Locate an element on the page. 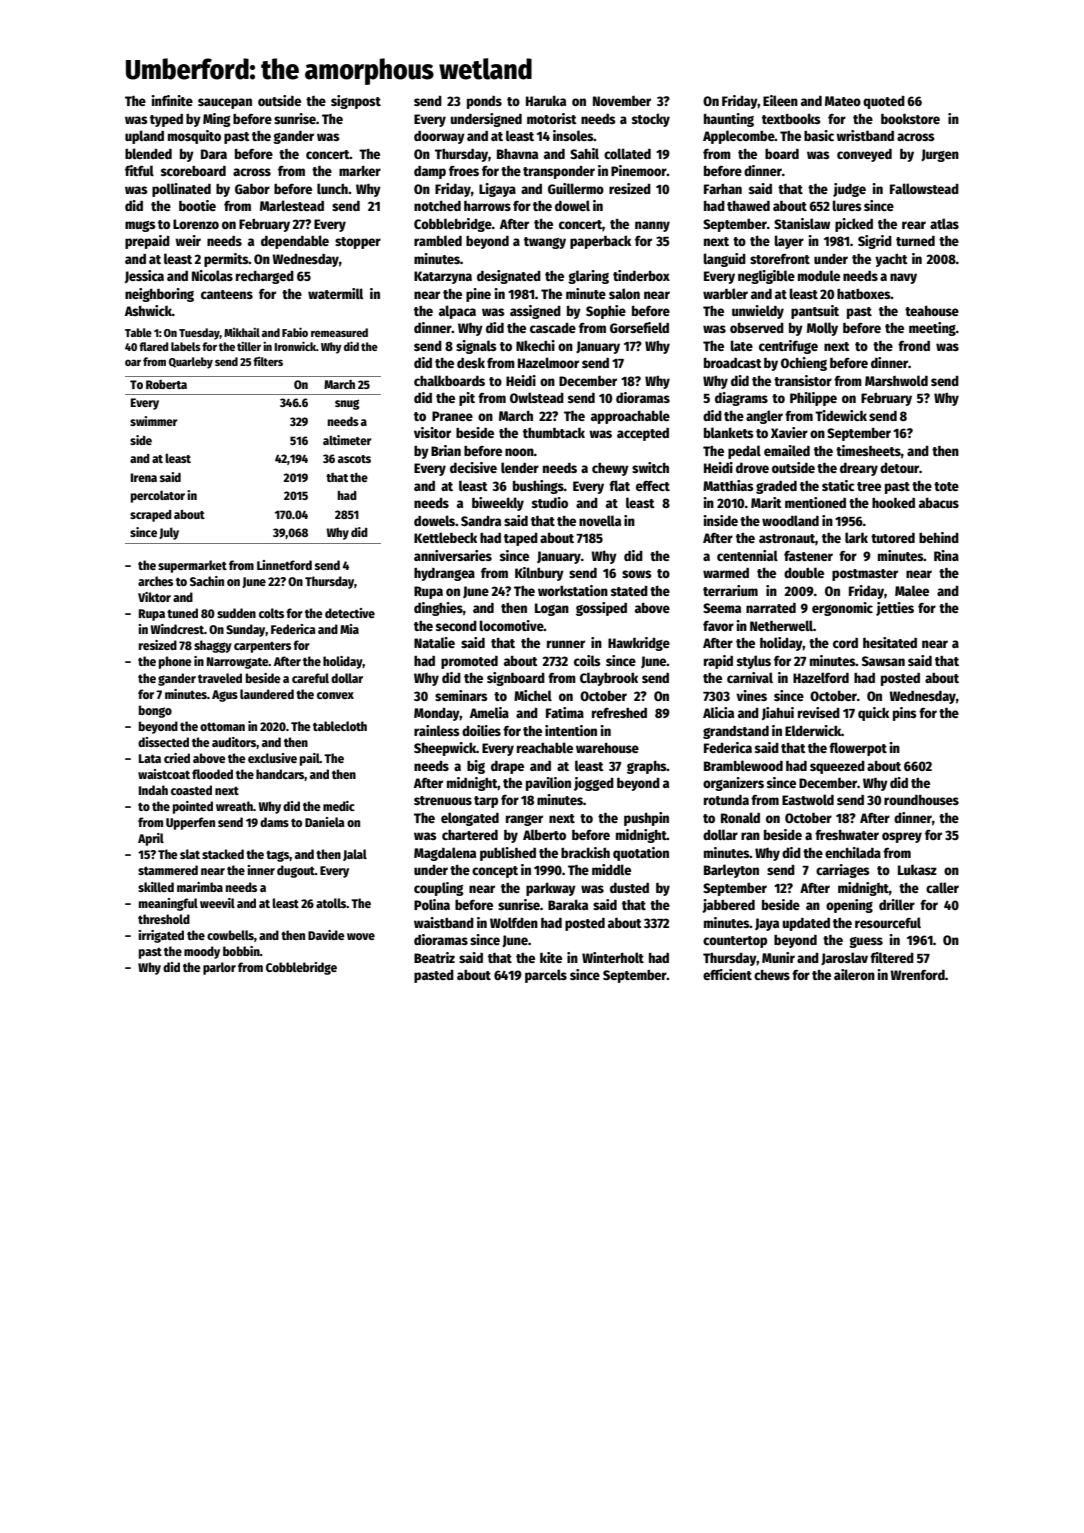 This document has width=1084, height=1533. infinite is located at coordinates (172, 100).
